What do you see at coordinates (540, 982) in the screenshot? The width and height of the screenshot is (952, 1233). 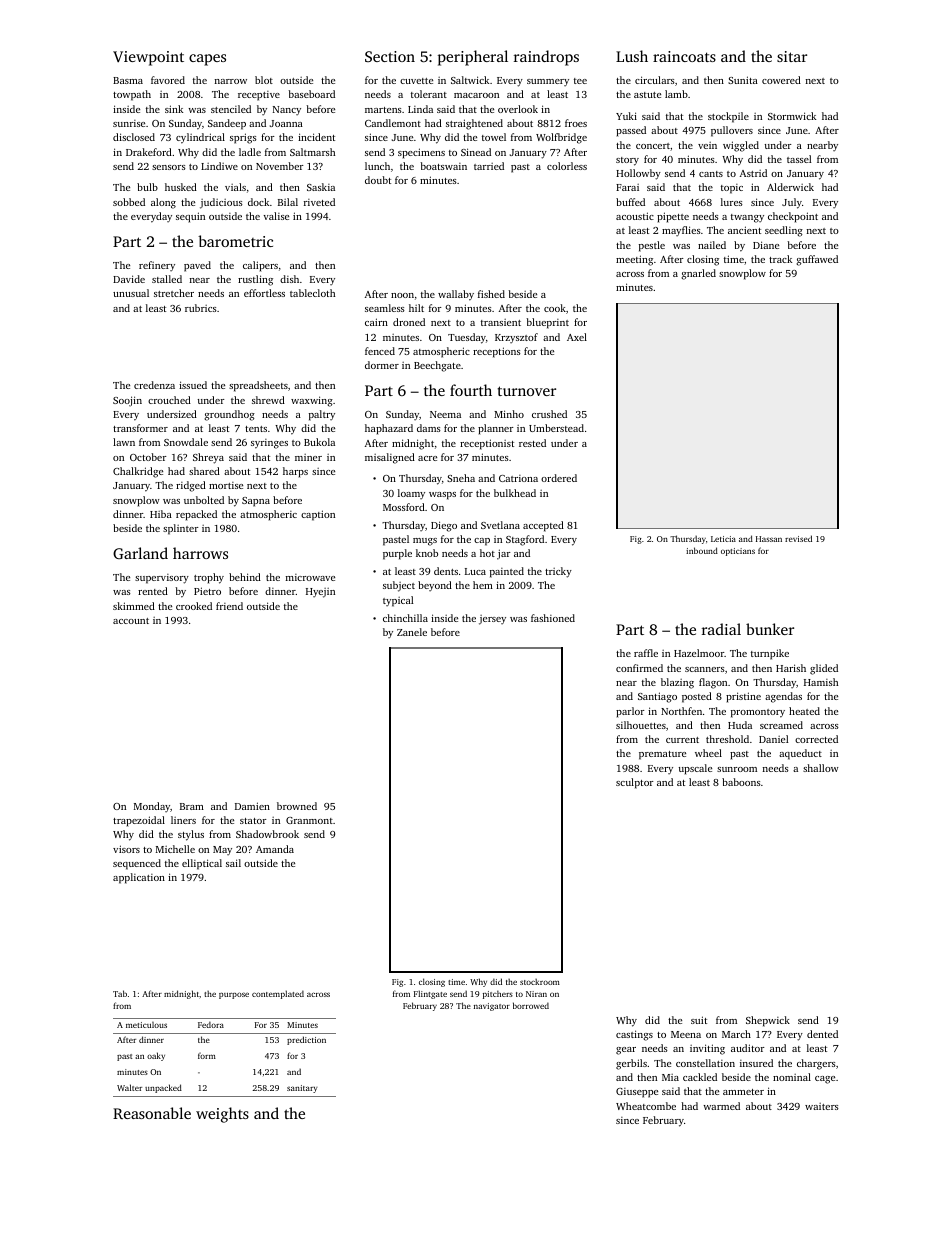 I see `stockroom` at bounding box center [540, 982].
